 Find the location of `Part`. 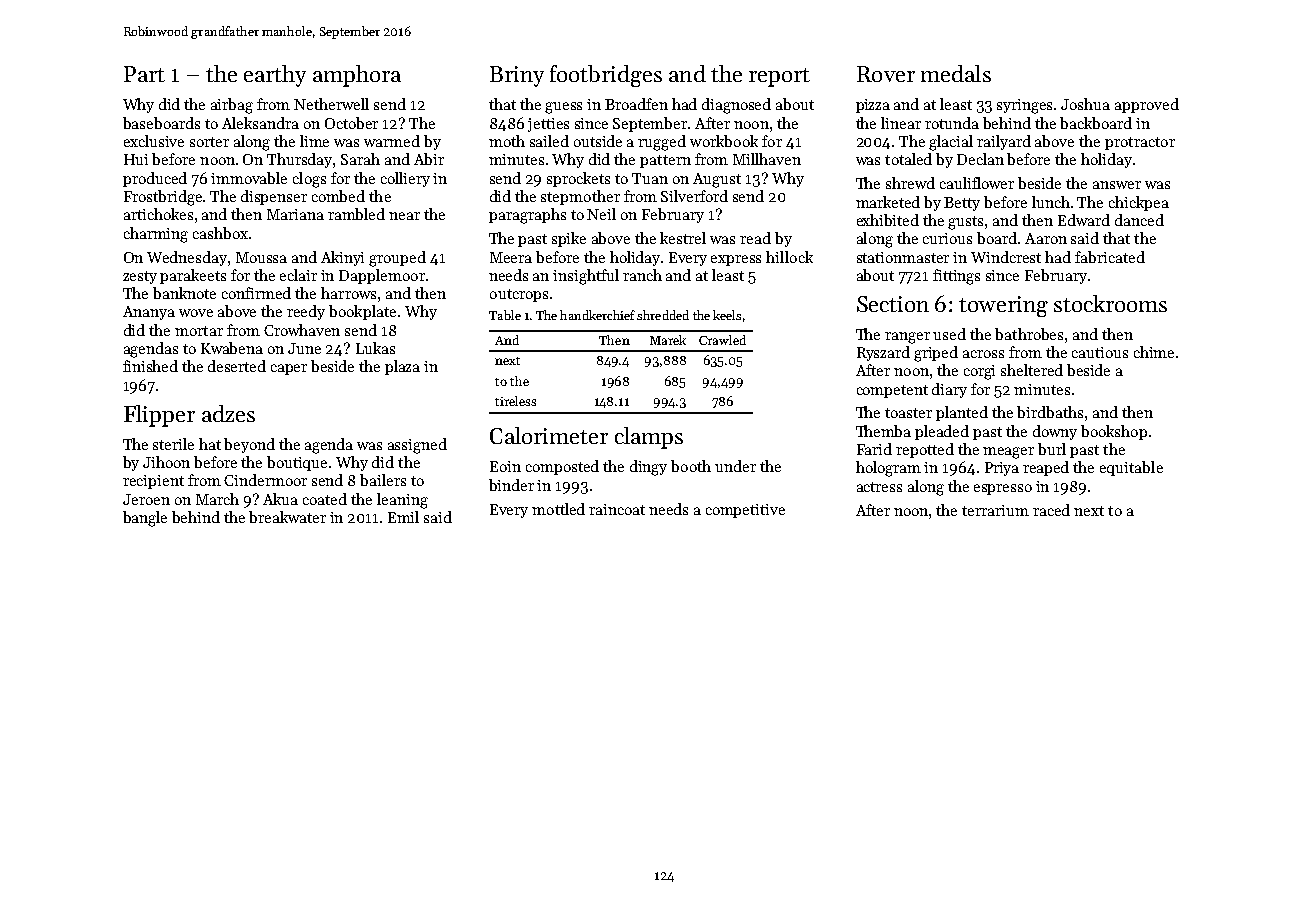

Part is located at coordinates (144, 74).
